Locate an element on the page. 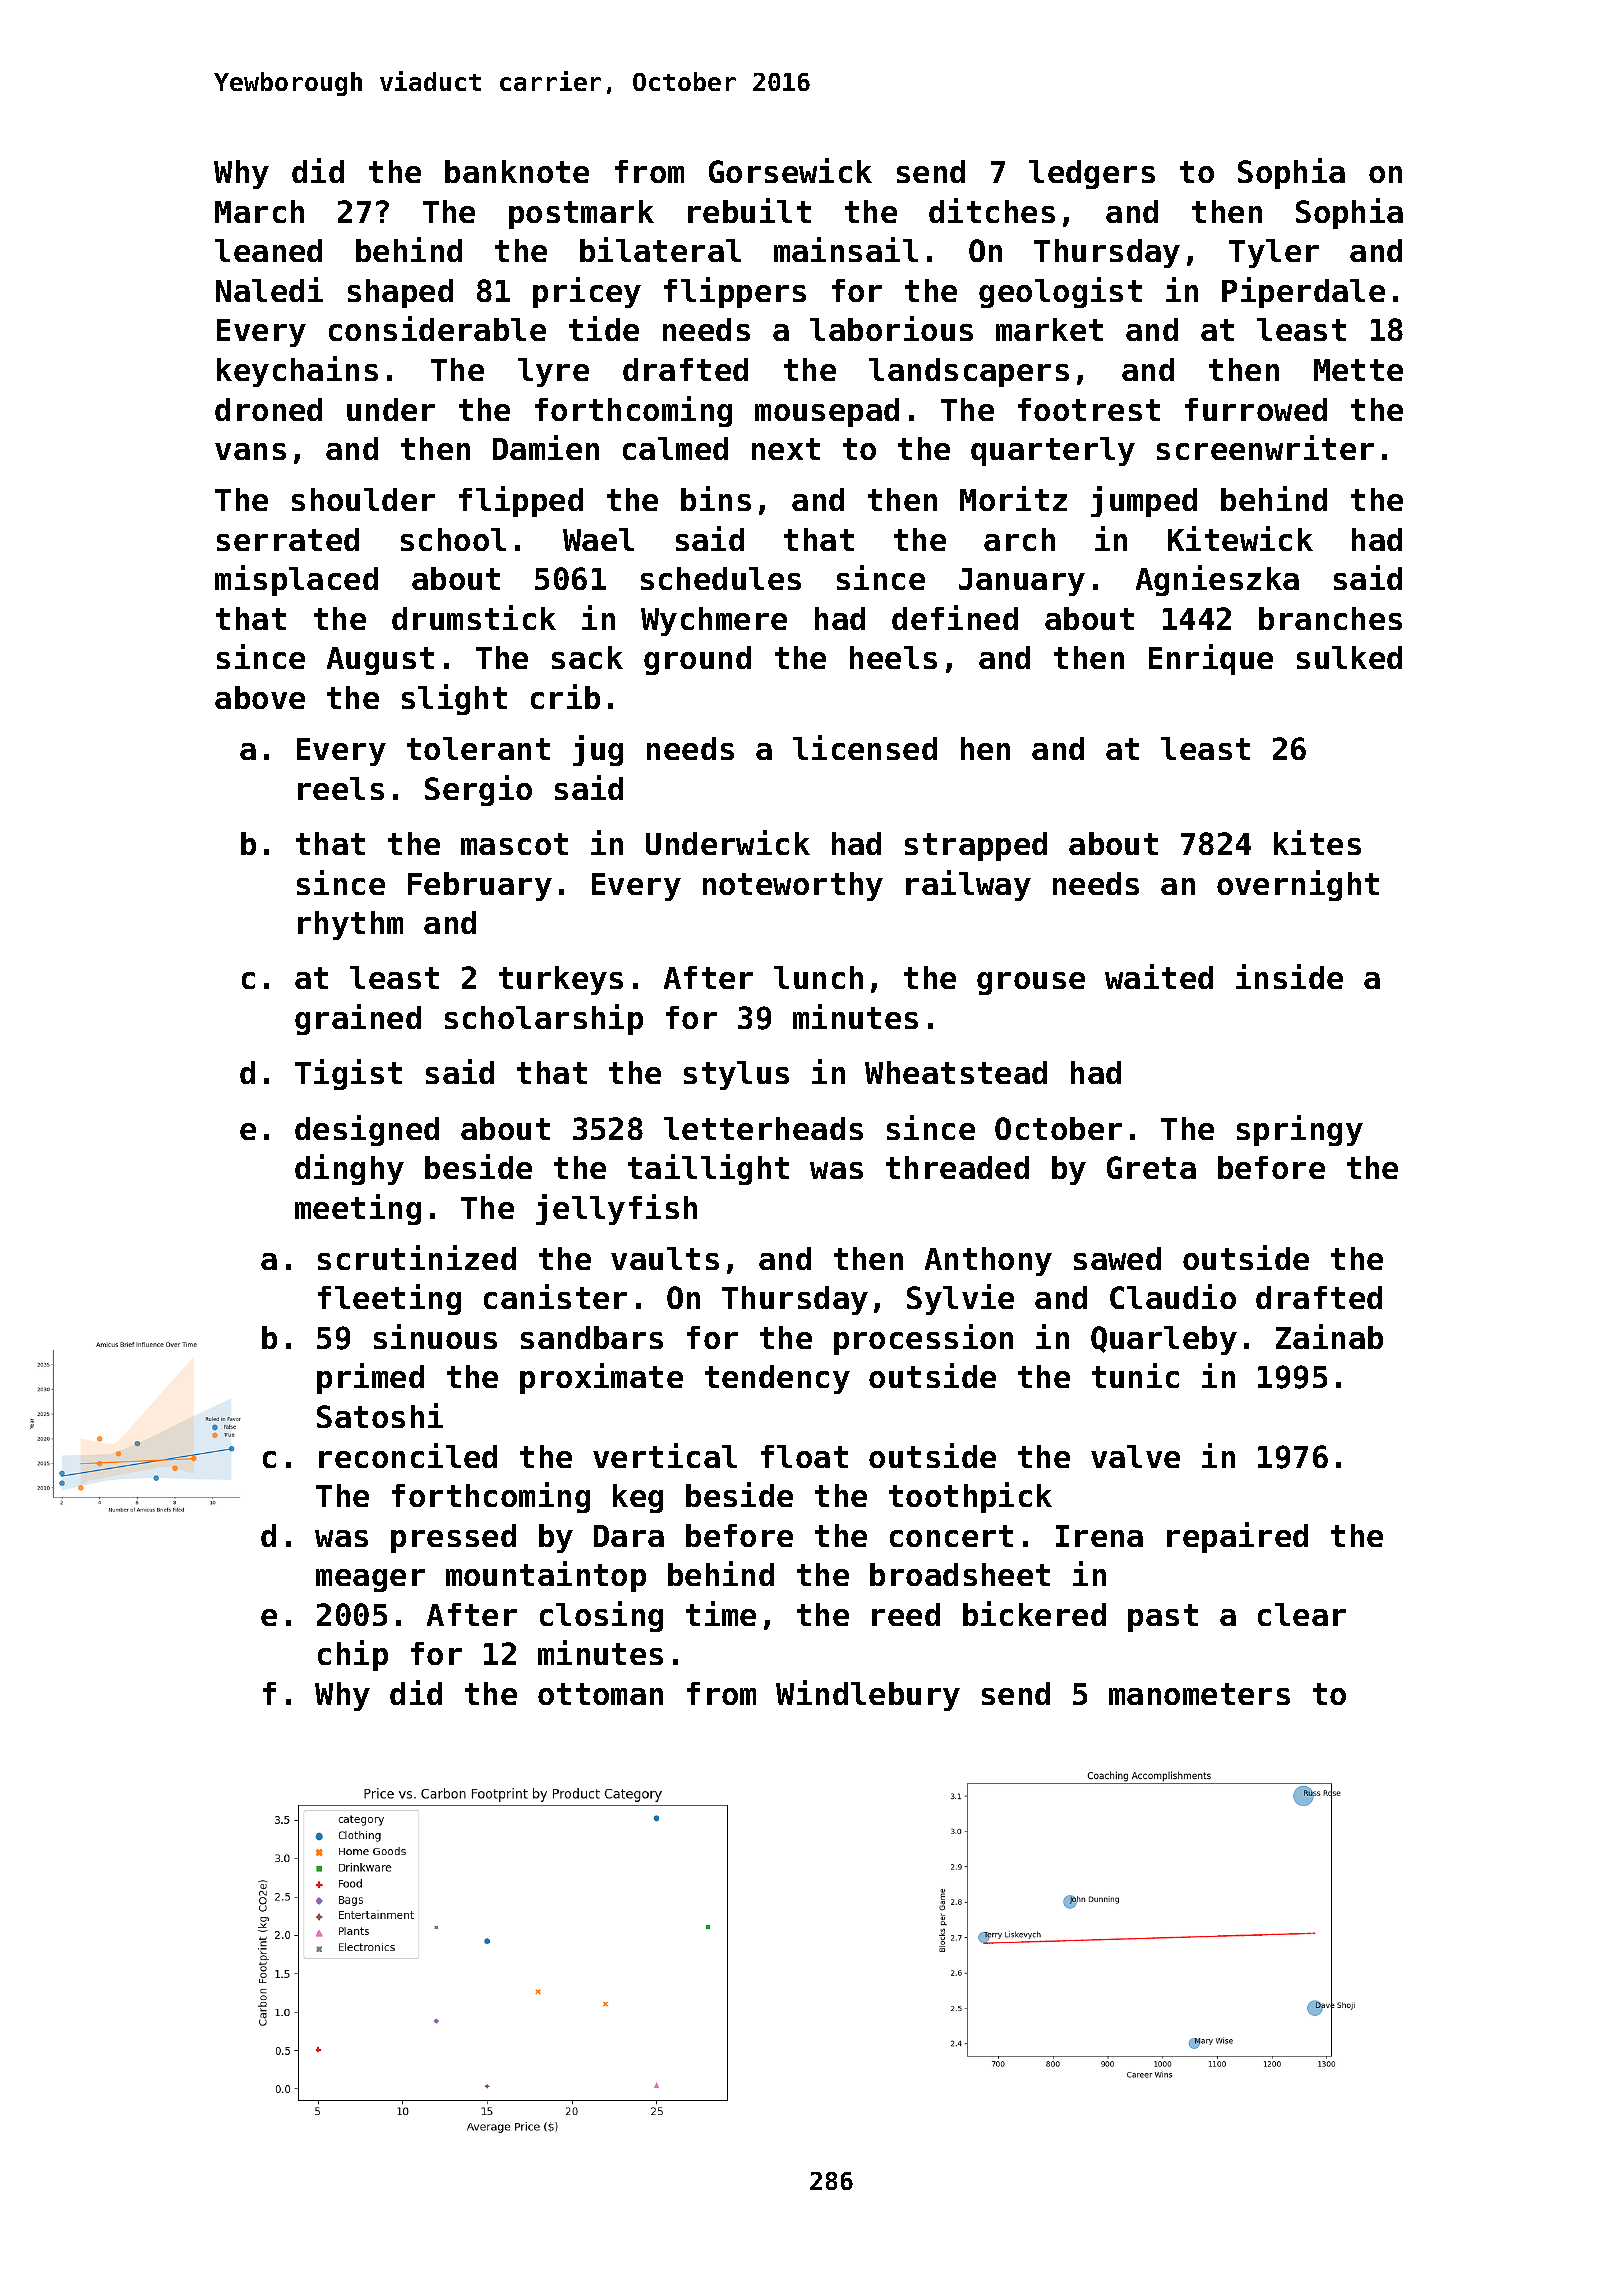 The image size is (1620, 2292). manometers is located at coordinates (1199, 1694).
